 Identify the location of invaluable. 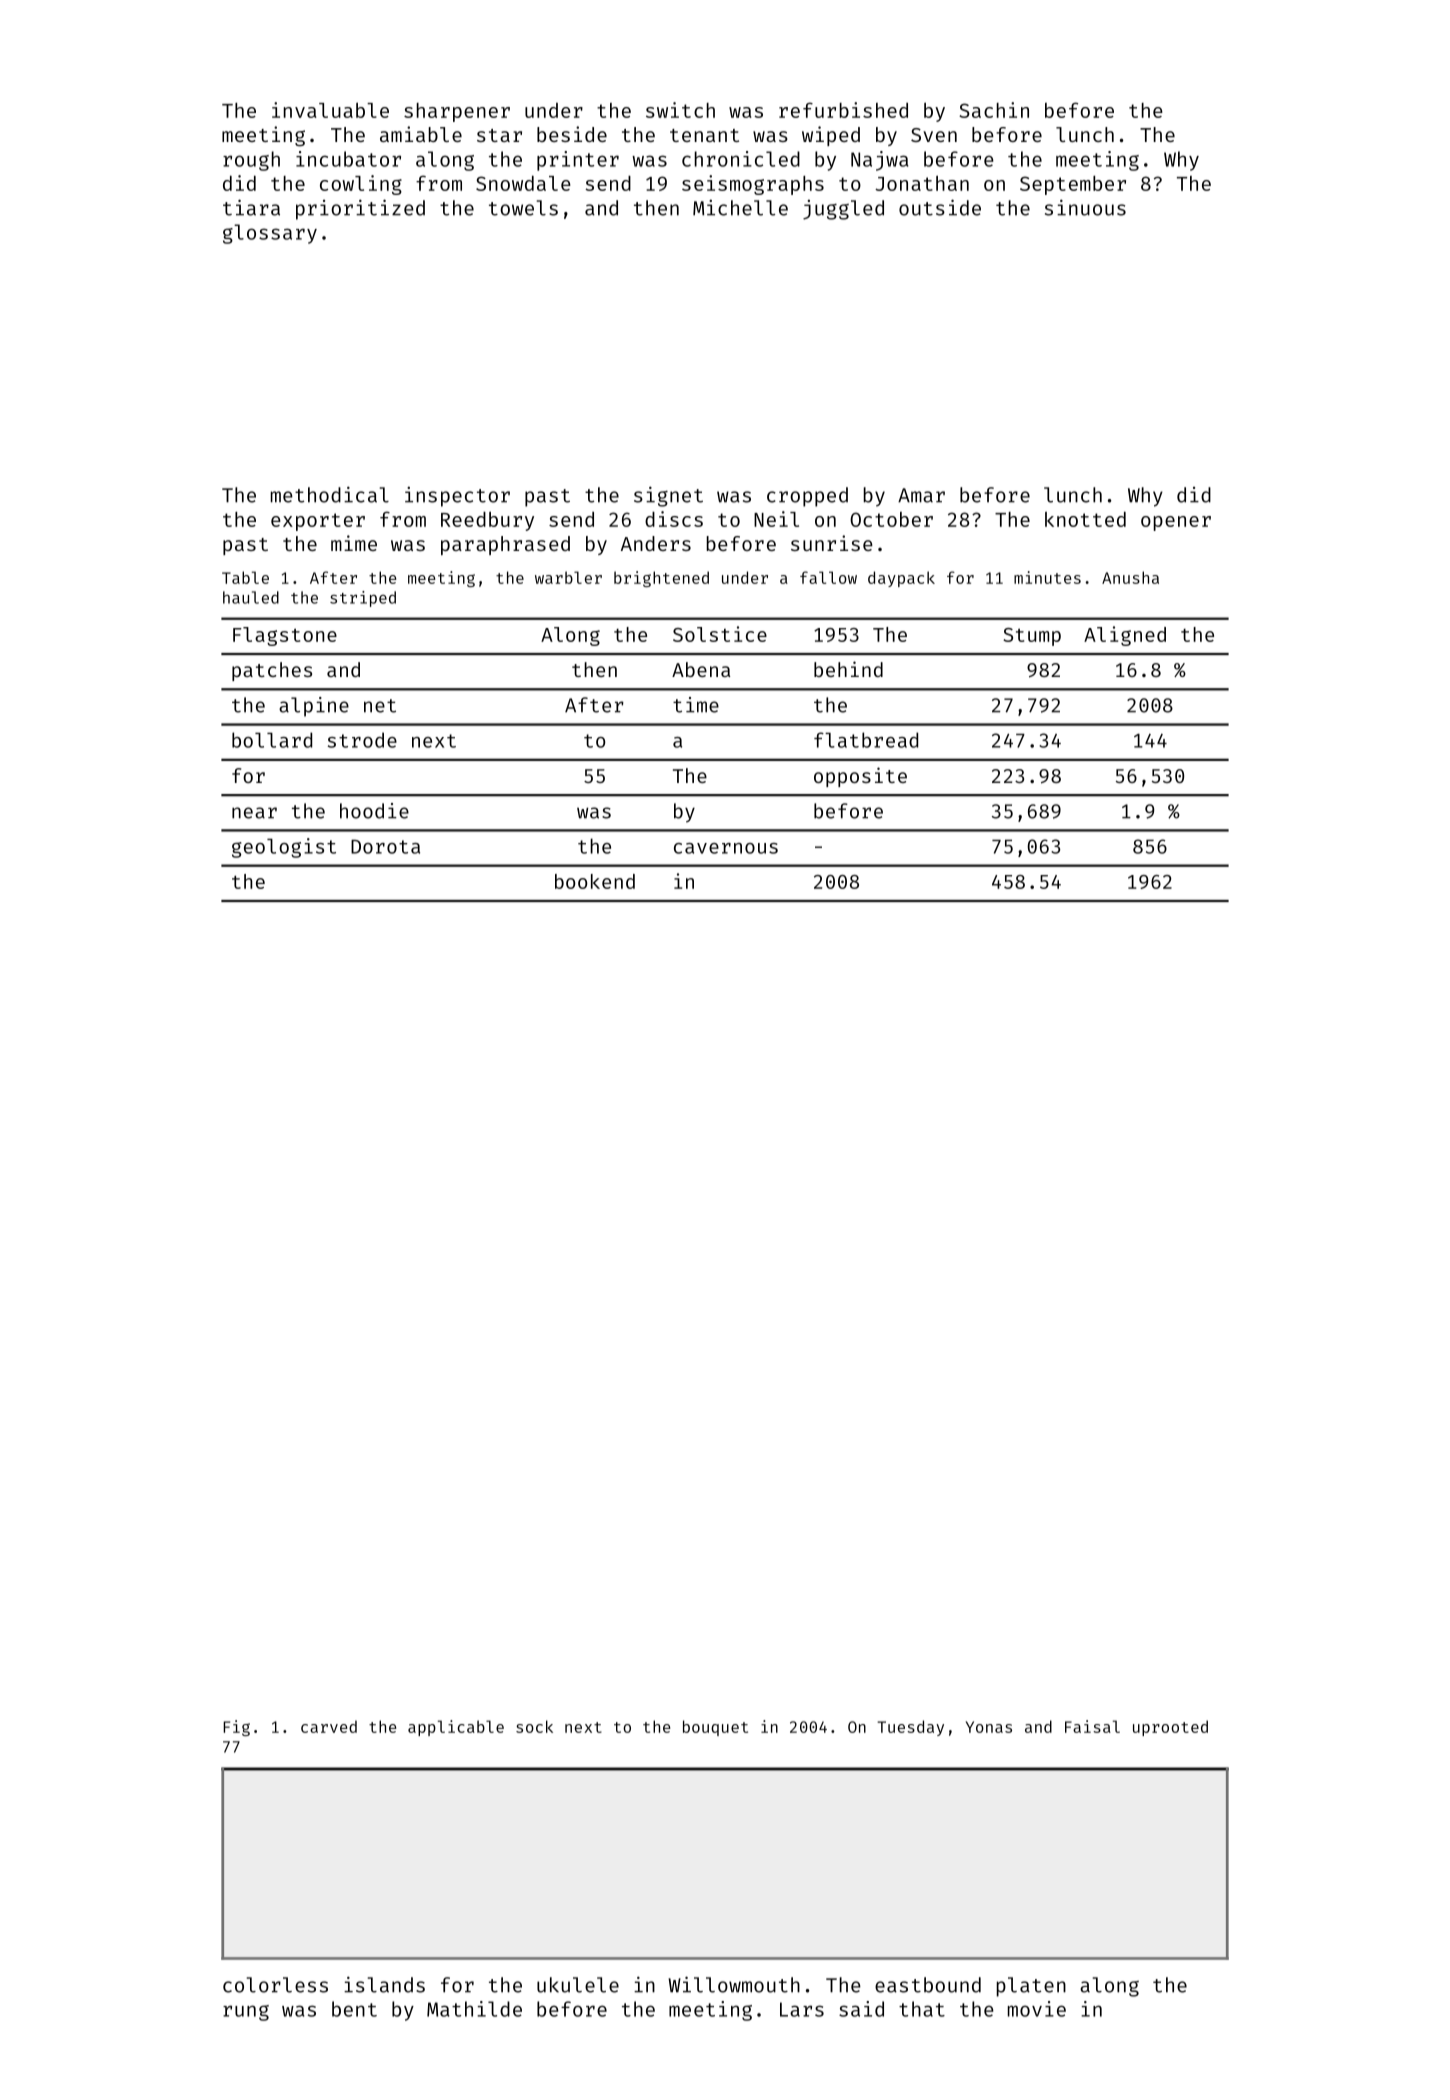
(330, 110).
